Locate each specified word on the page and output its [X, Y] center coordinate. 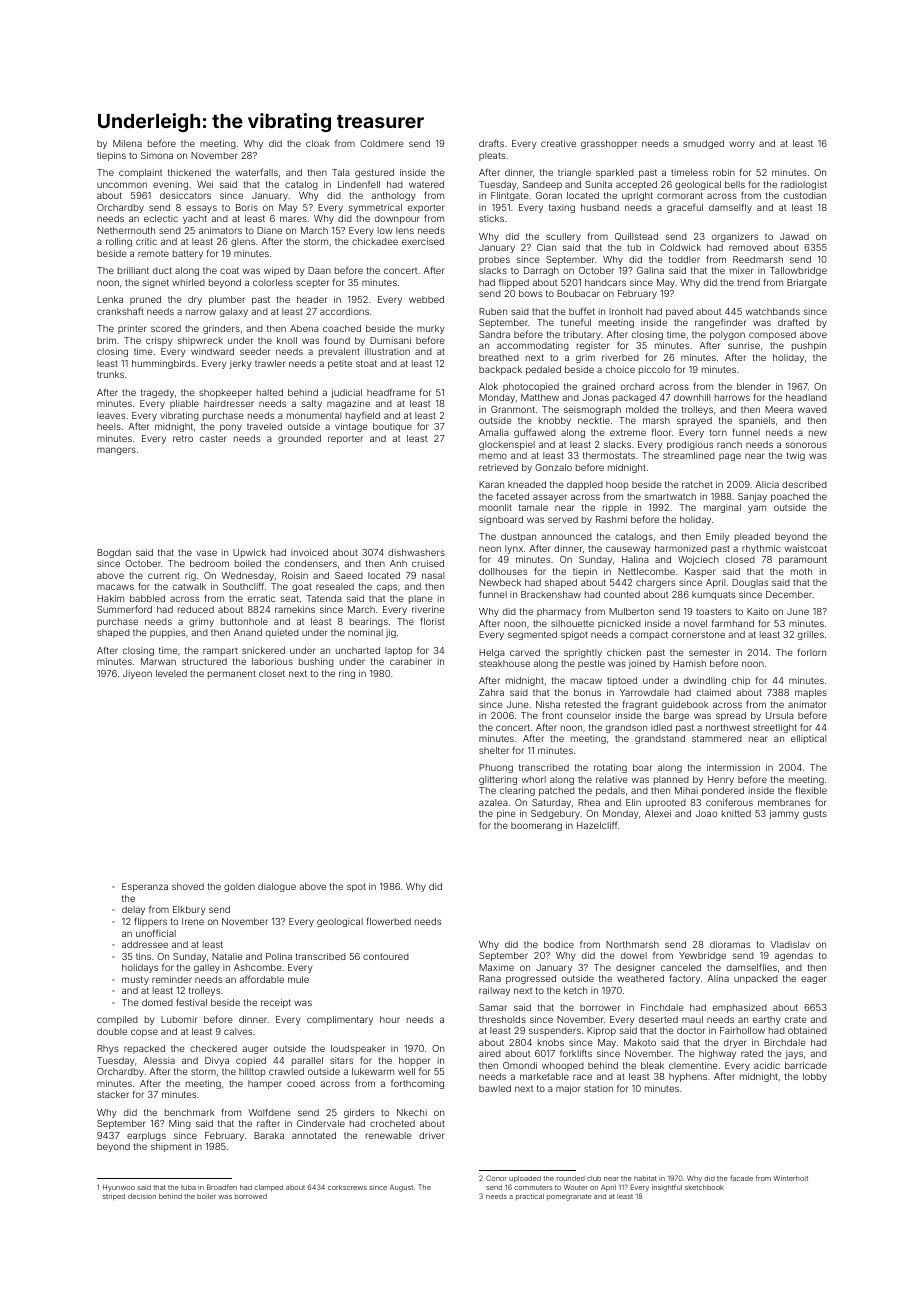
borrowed [251, 1196]
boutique [392, 427]
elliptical [808, 739]
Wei [205, 184]
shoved [188, 886]
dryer [735, 1043]
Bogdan [114, 553]
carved [525, 652]
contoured [386, 956]
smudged [703, 144]
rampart [220, 651]
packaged [634, 398]
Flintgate [510, 196]
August [401, 1188]
